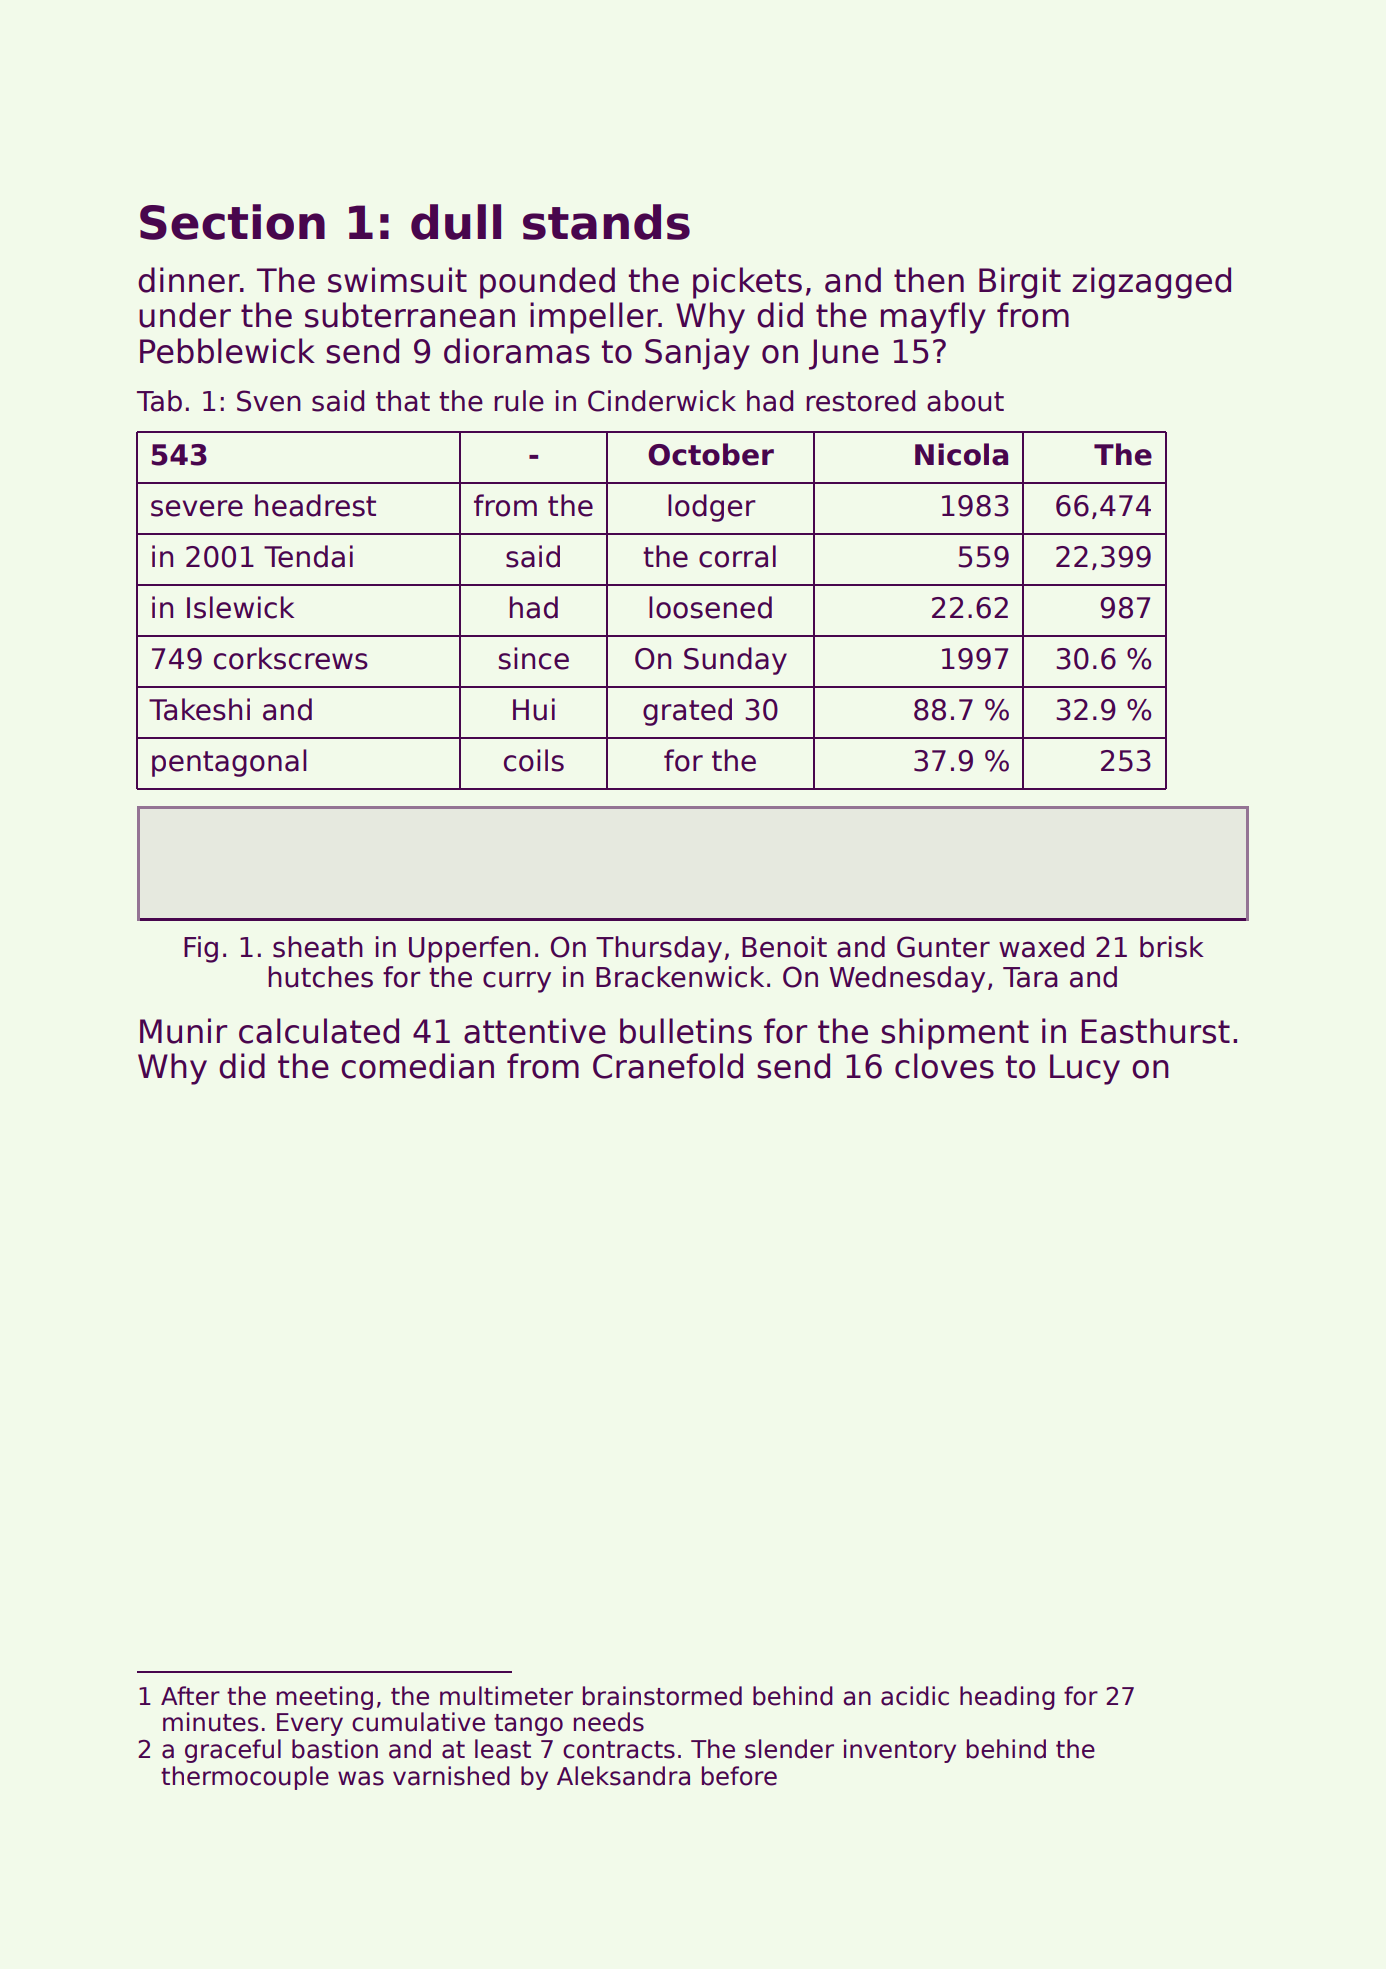  What do you see at coordinates (1155, 1031) in the screenshot?
I see `Easthurst` at bounding box center [1155, 1031].
